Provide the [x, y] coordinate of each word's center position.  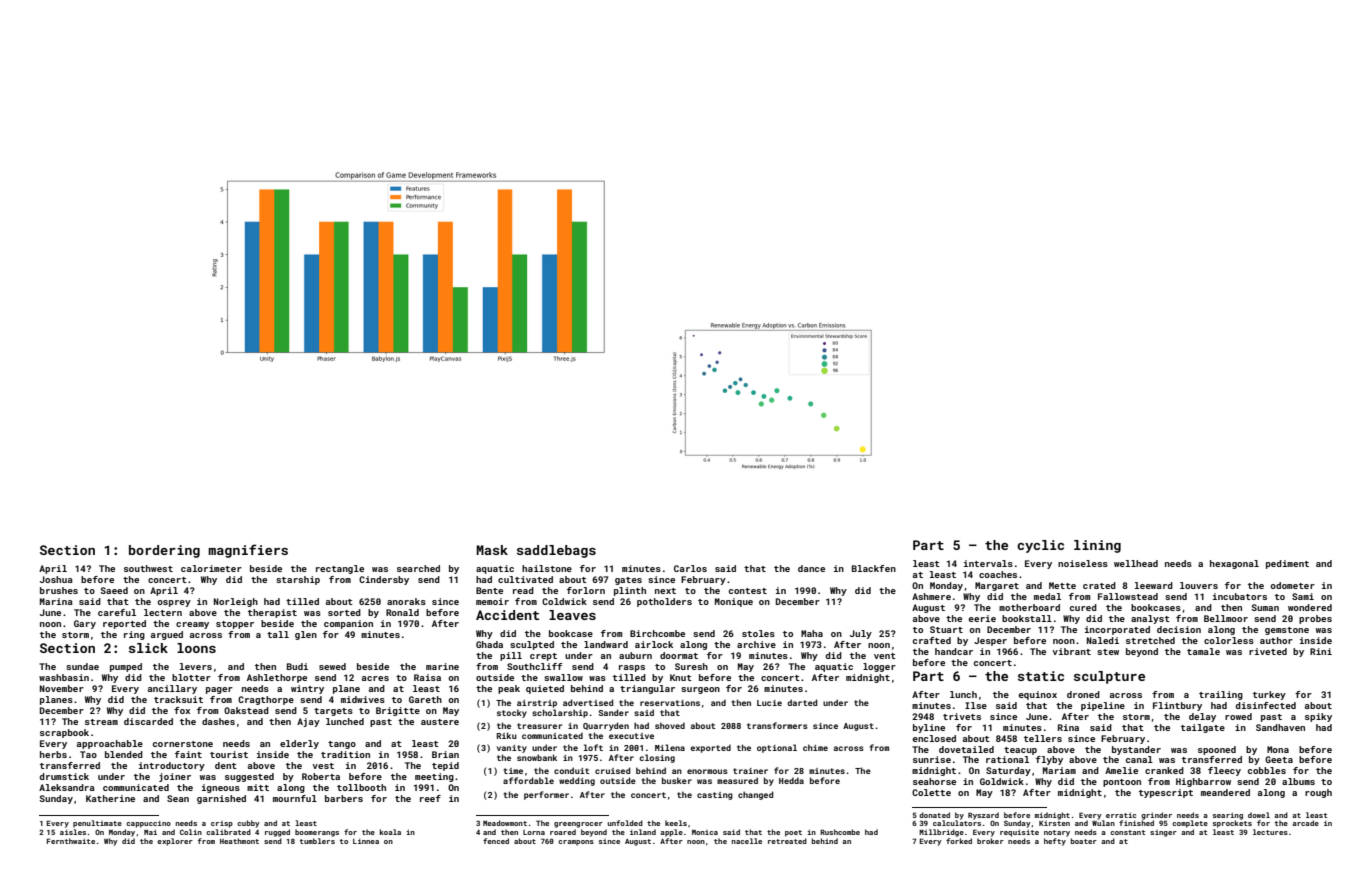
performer [546, 795]
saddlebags [556, 551]
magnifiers [248, 551]
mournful [295, 798]
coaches [998, 574]
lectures [1270, 832]
